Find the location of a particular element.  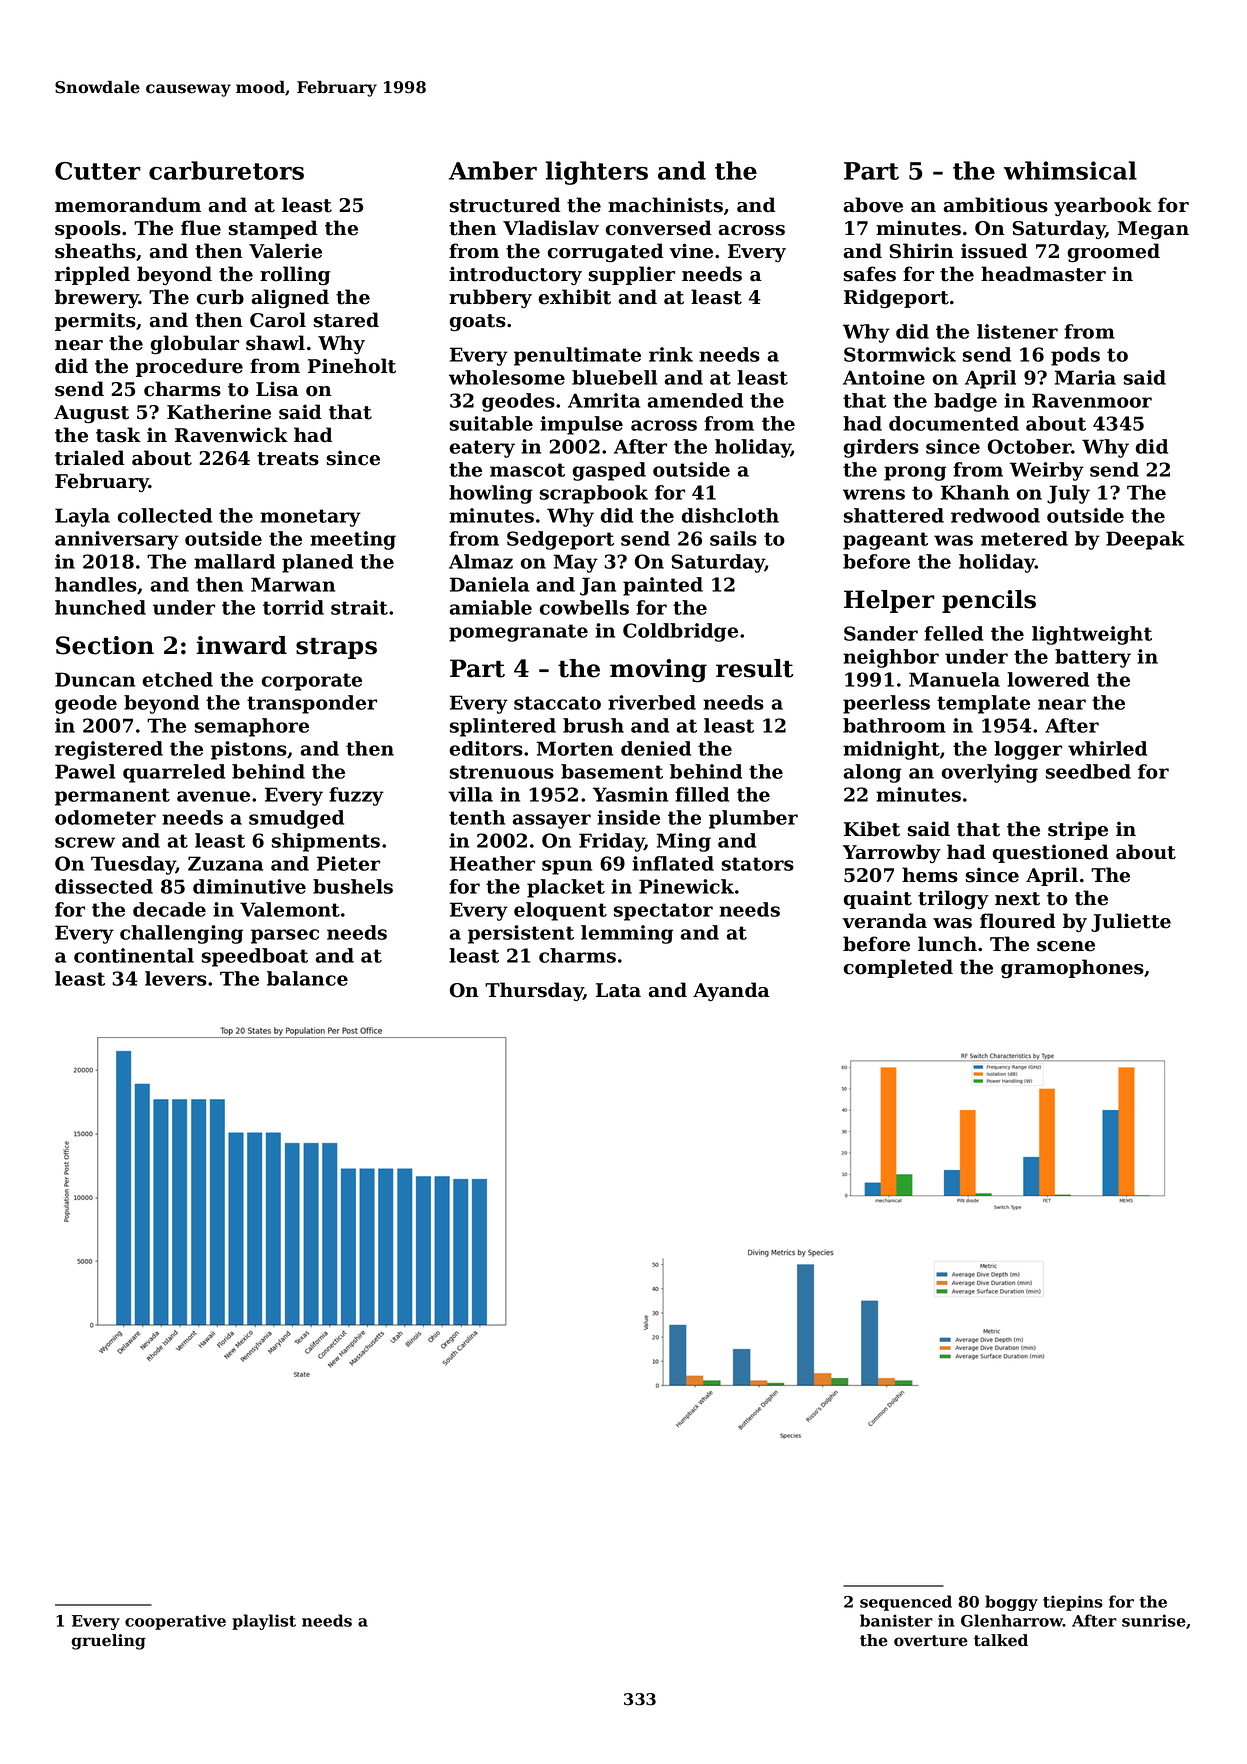

rink is located at coordinates (671, 354).
